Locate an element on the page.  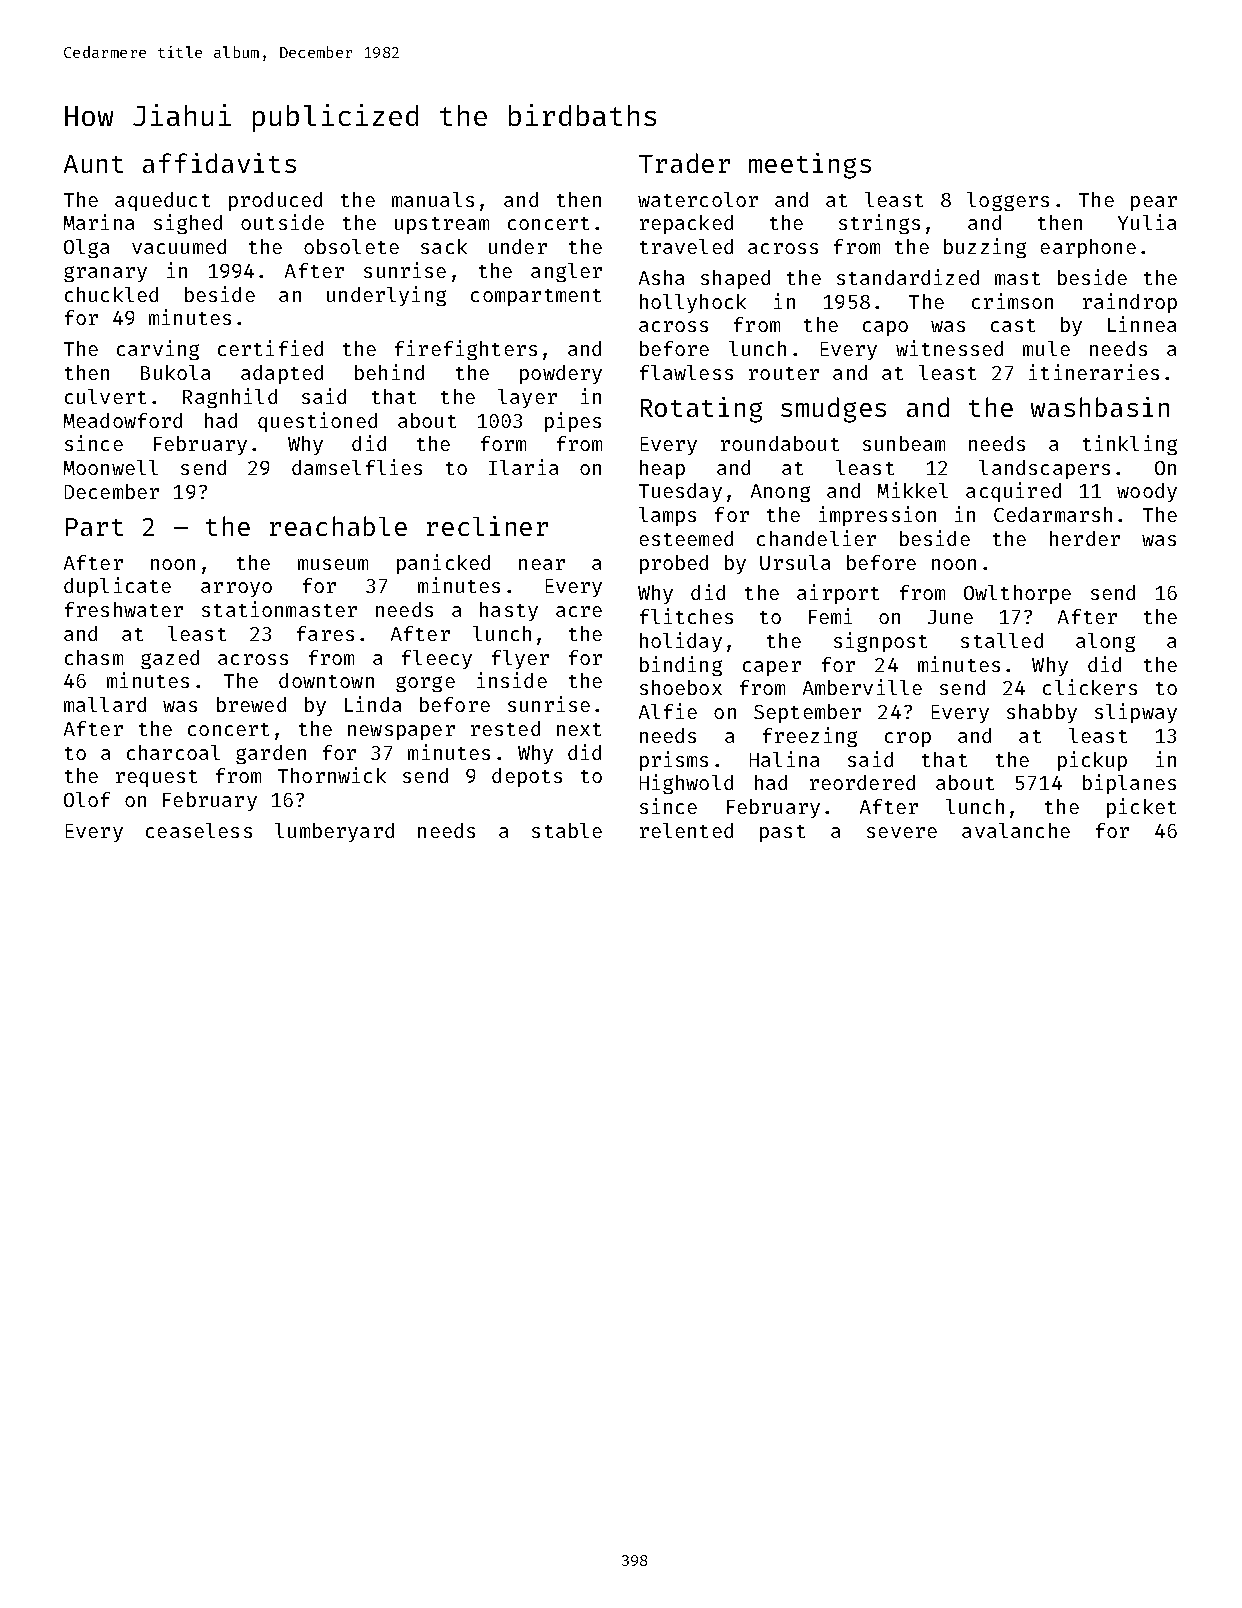
binding is located at coordinates (681, 666).
